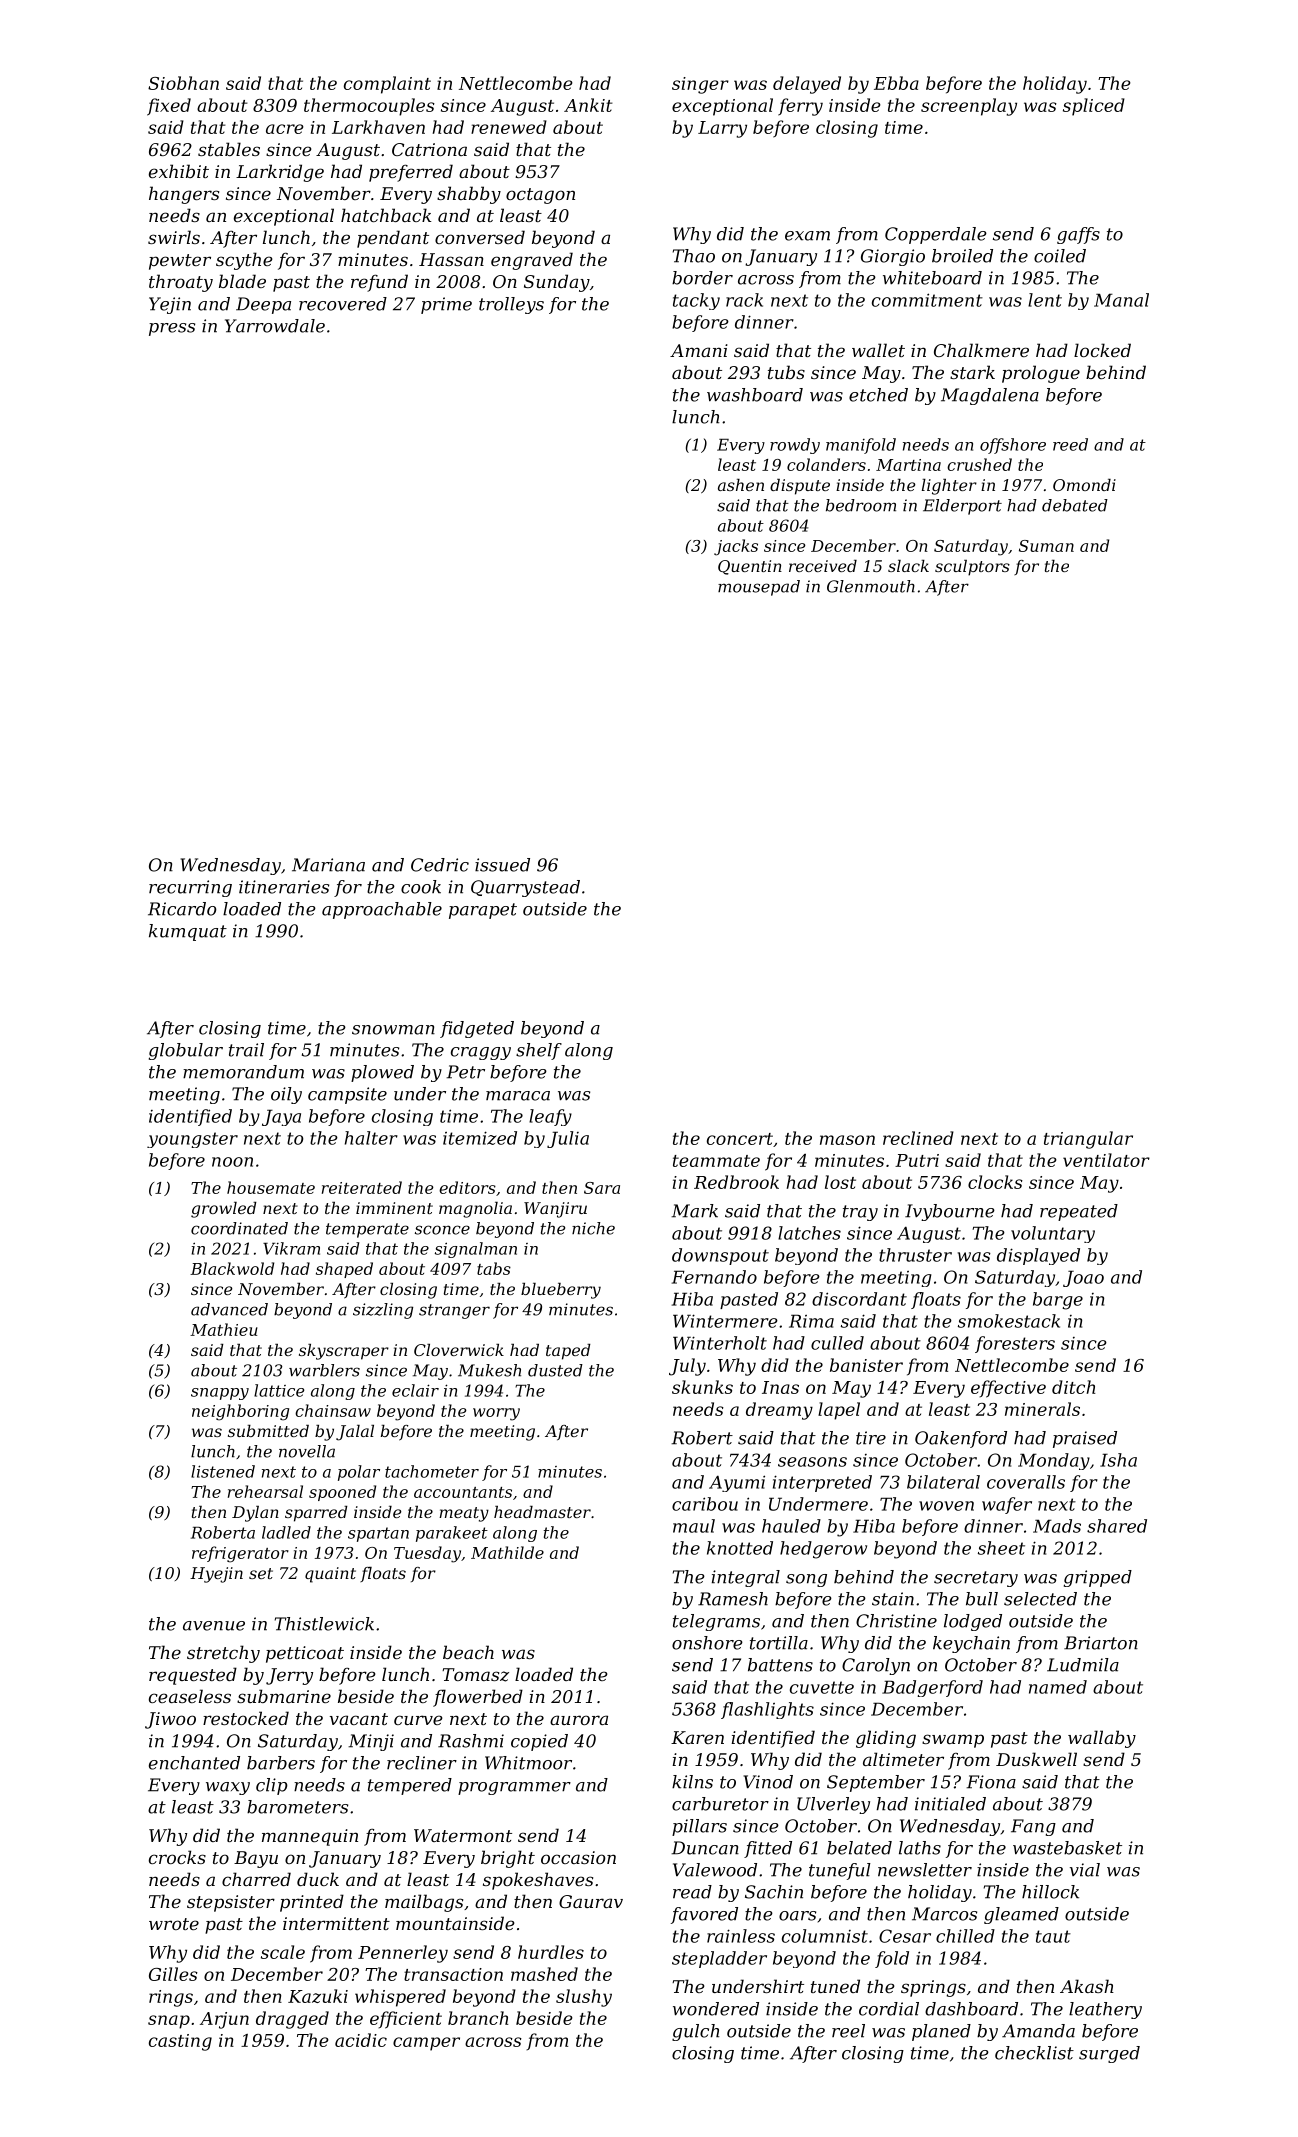  I want to click on Blackwold, so click(232, 1268).
